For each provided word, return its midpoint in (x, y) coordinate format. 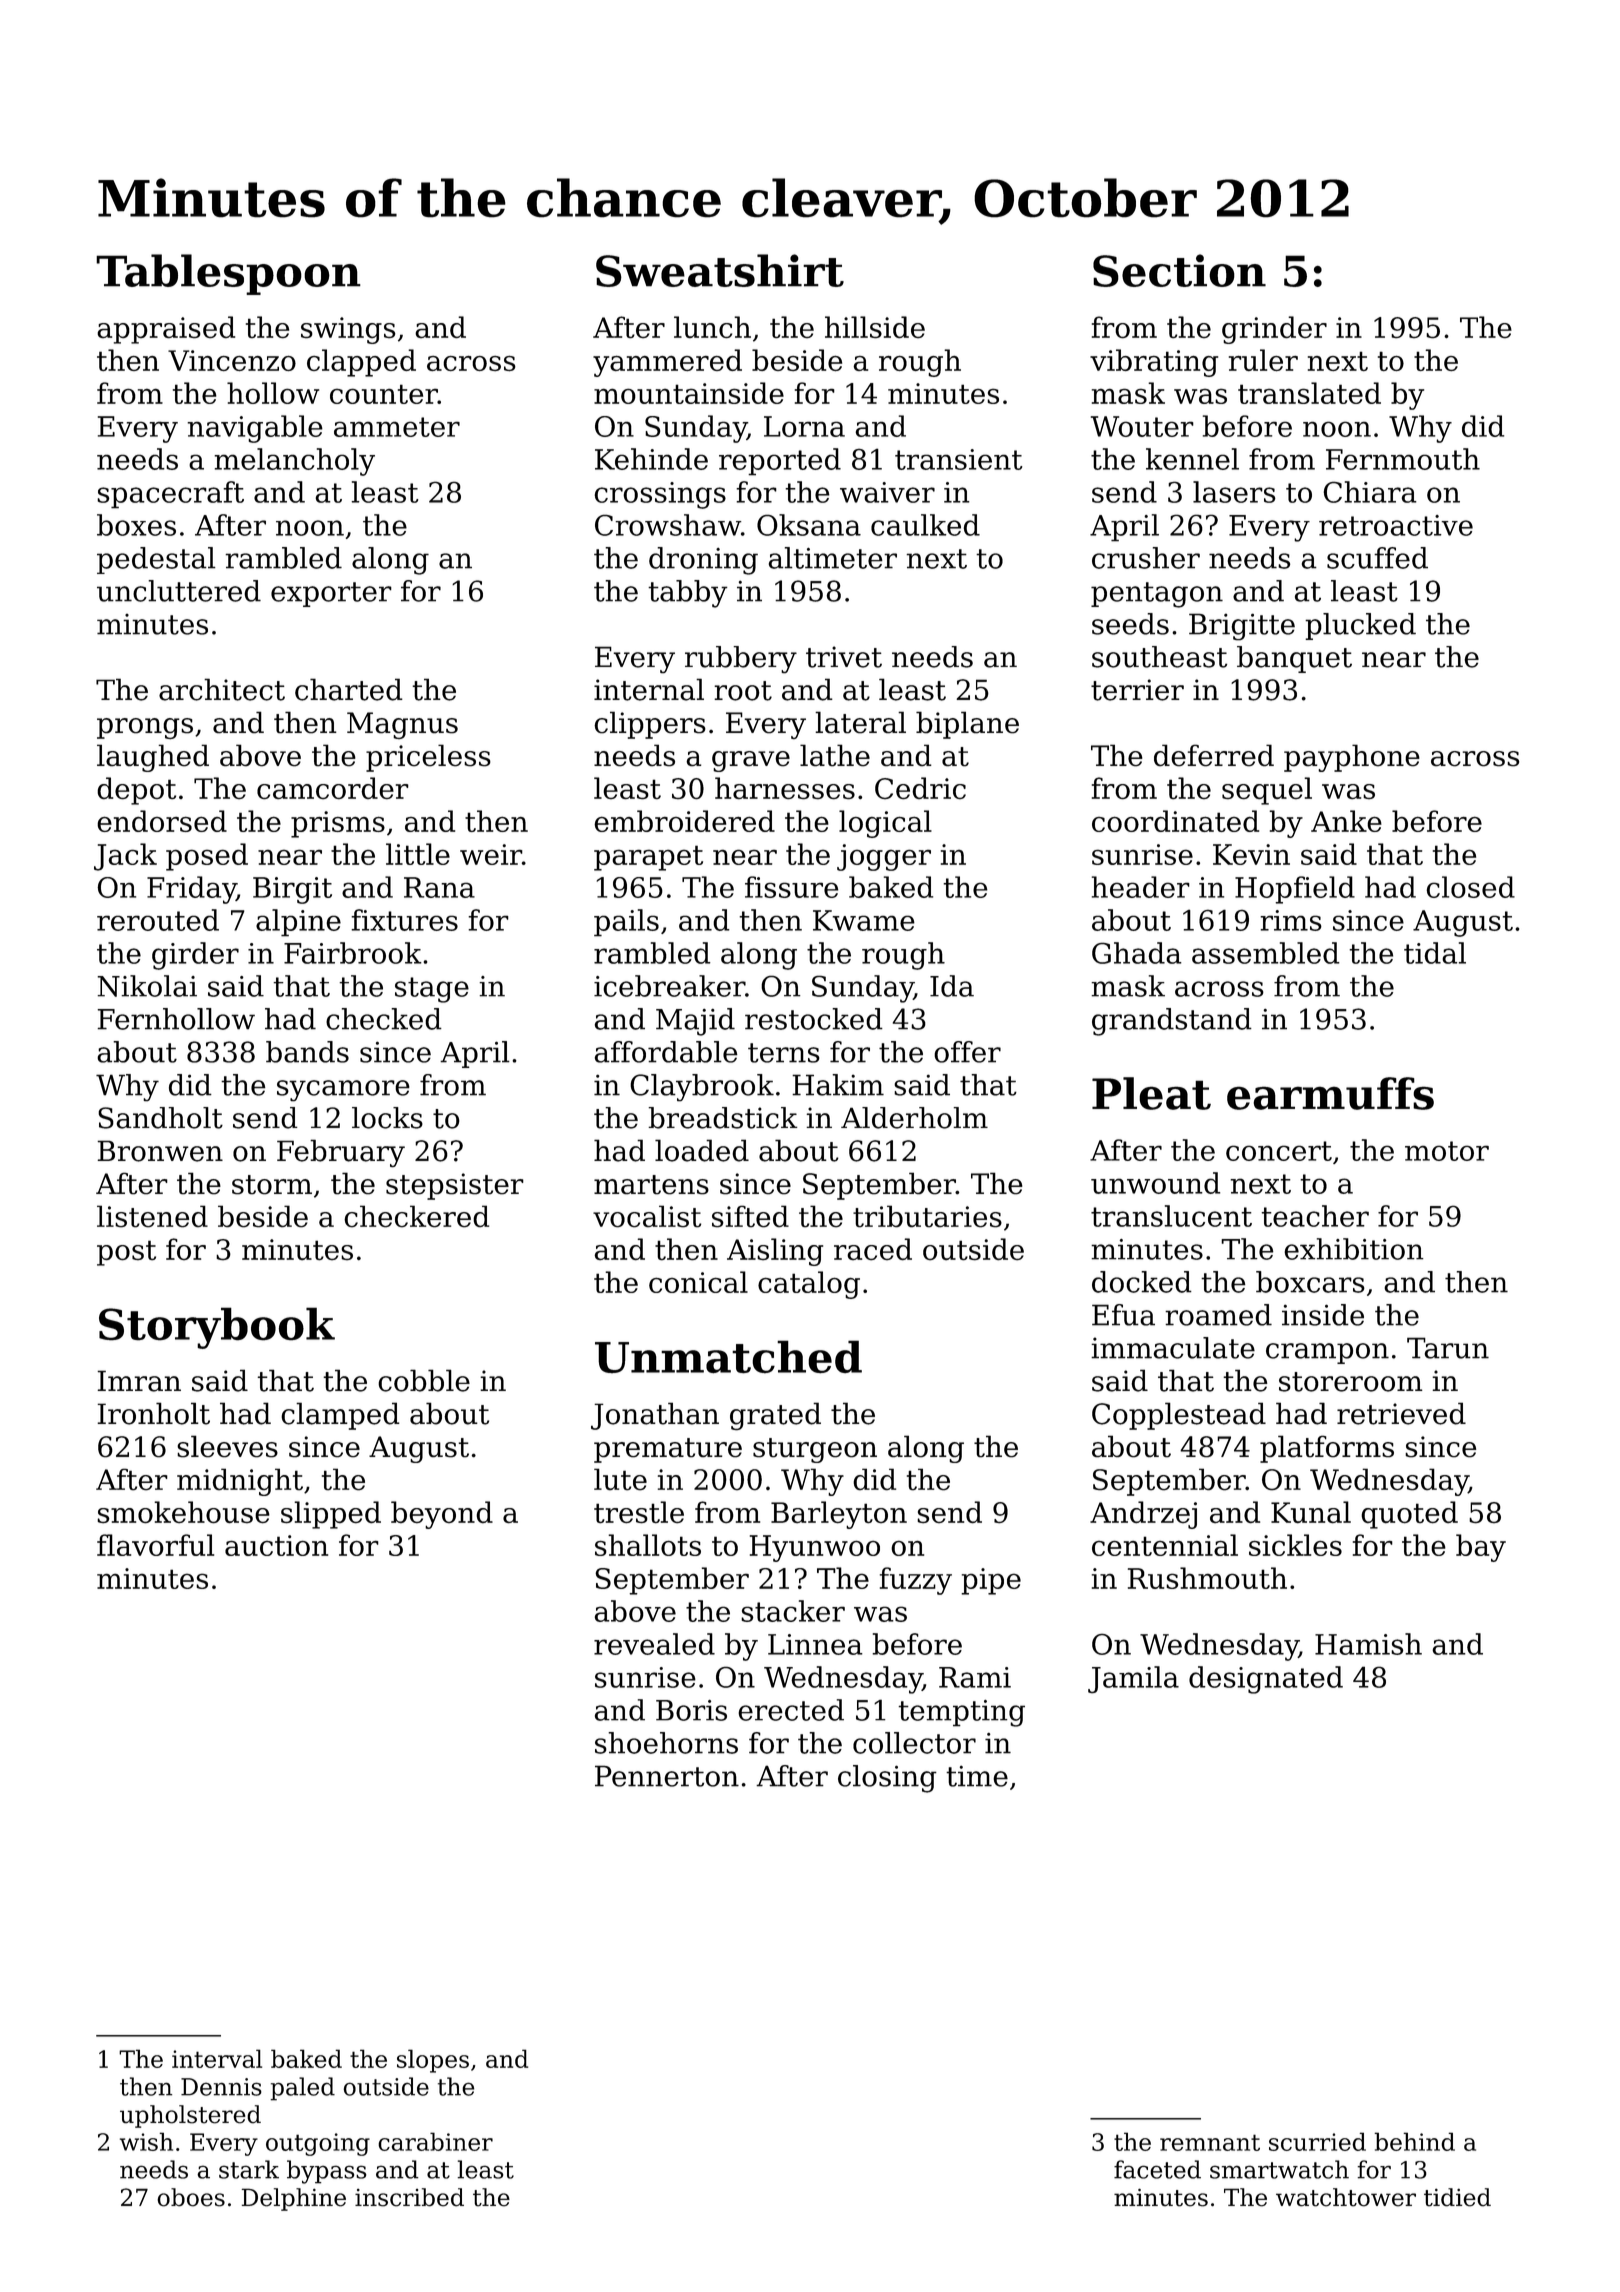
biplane (967, 725)
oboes (191, 2197)
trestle (639, 1512)
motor (1447, 1151)
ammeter (397, 427)
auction (276, 1545)
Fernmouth (1403, 459)
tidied (1457, 2197)
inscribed (409, 2197)
